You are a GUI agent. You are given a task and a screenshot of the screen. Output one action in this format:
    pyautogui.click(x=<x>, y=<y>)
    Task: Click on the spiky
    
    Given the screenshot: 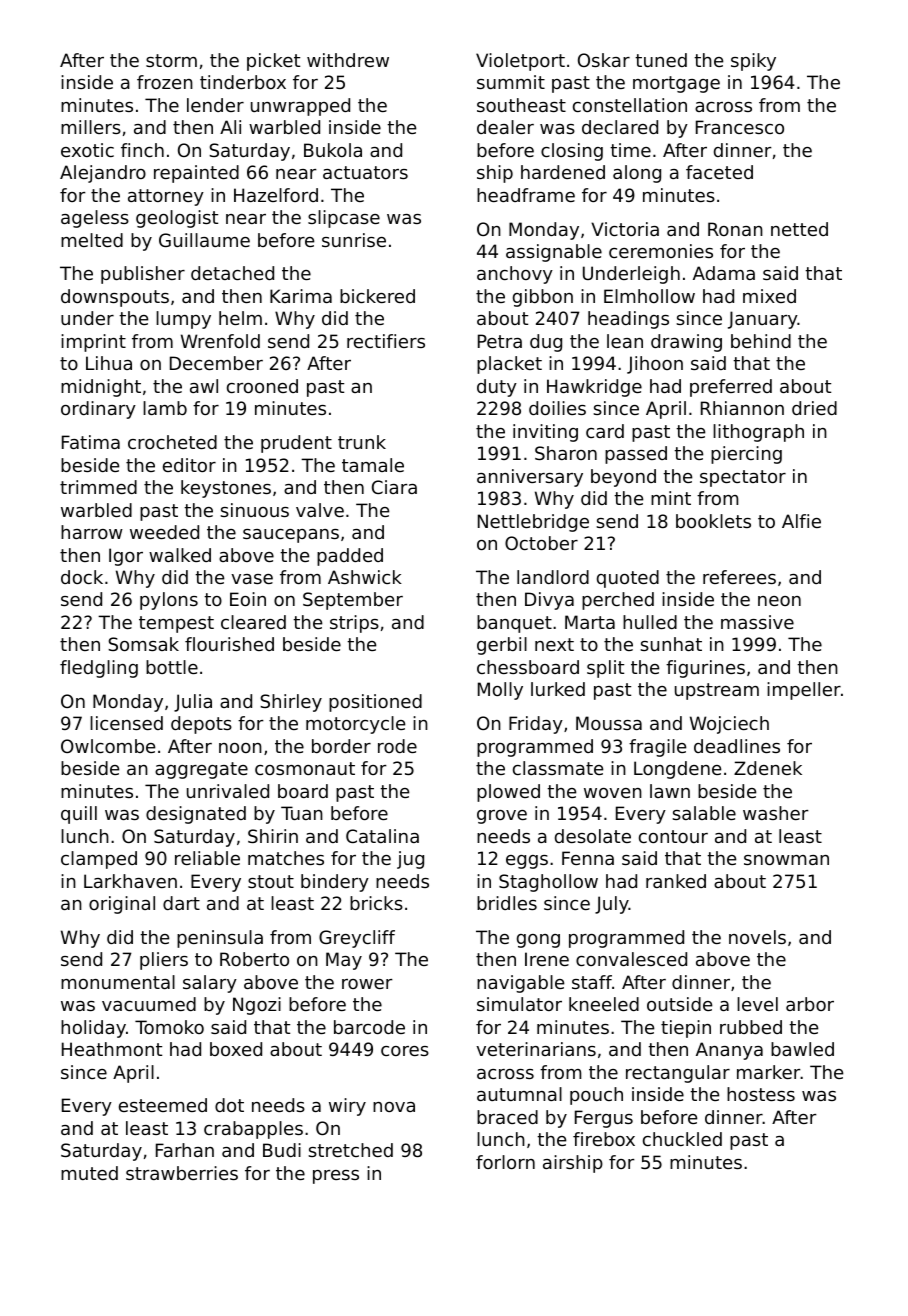 What is the action you would take?
    pyautogui.click(x=753, y=62)
